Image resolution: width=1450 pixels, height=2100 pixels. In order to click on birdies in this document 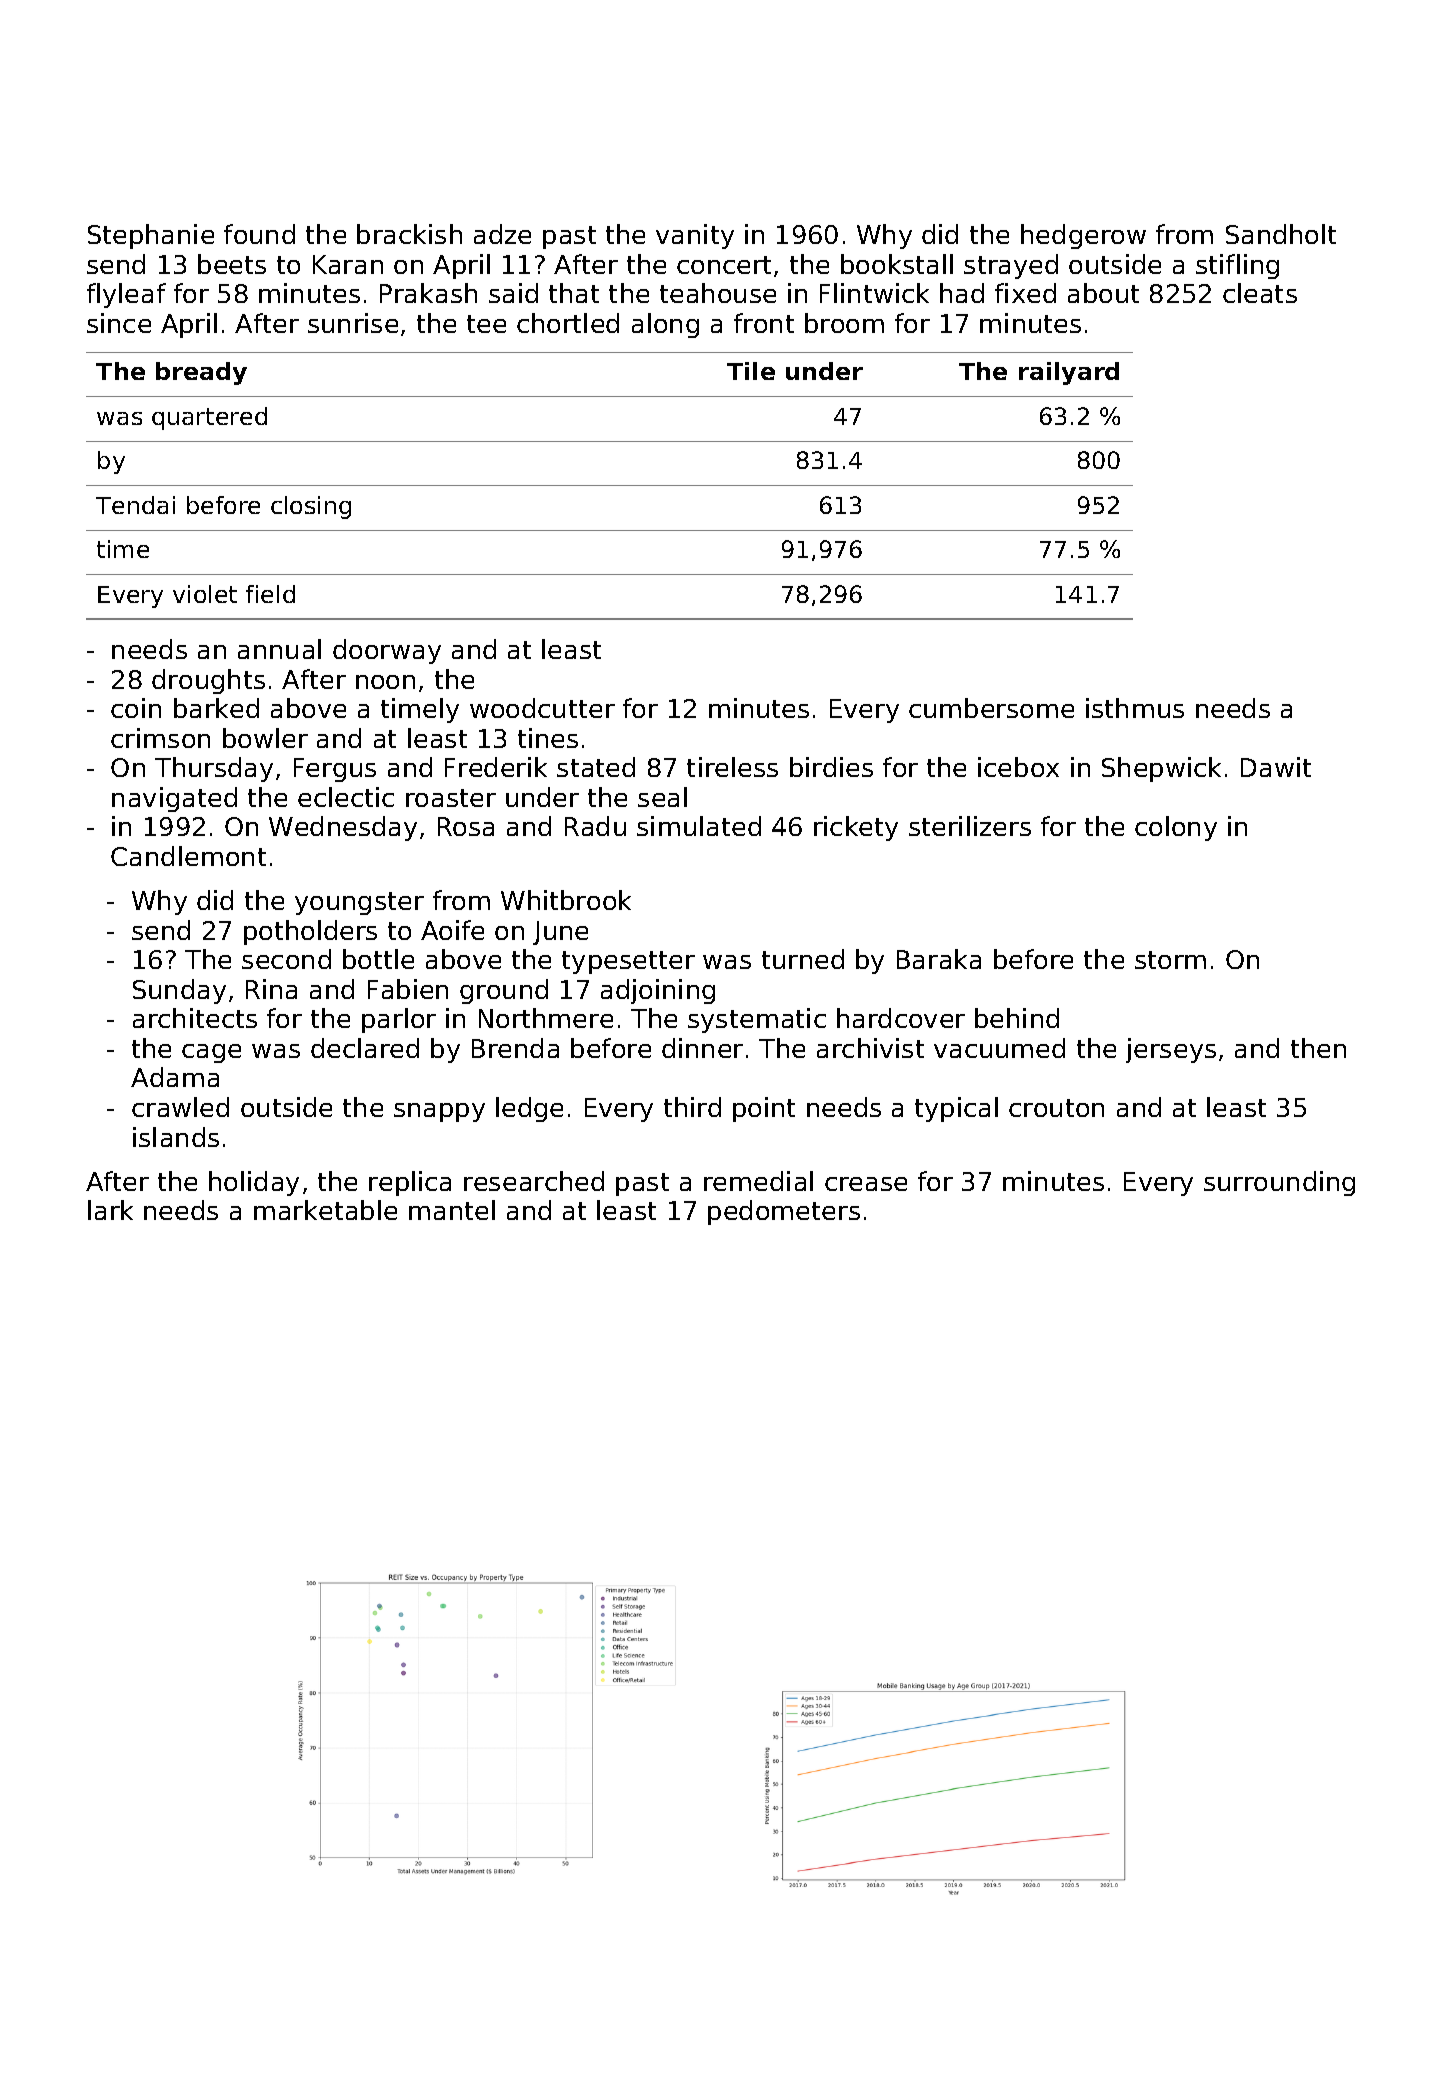, I will do `click(831, 767)`.
